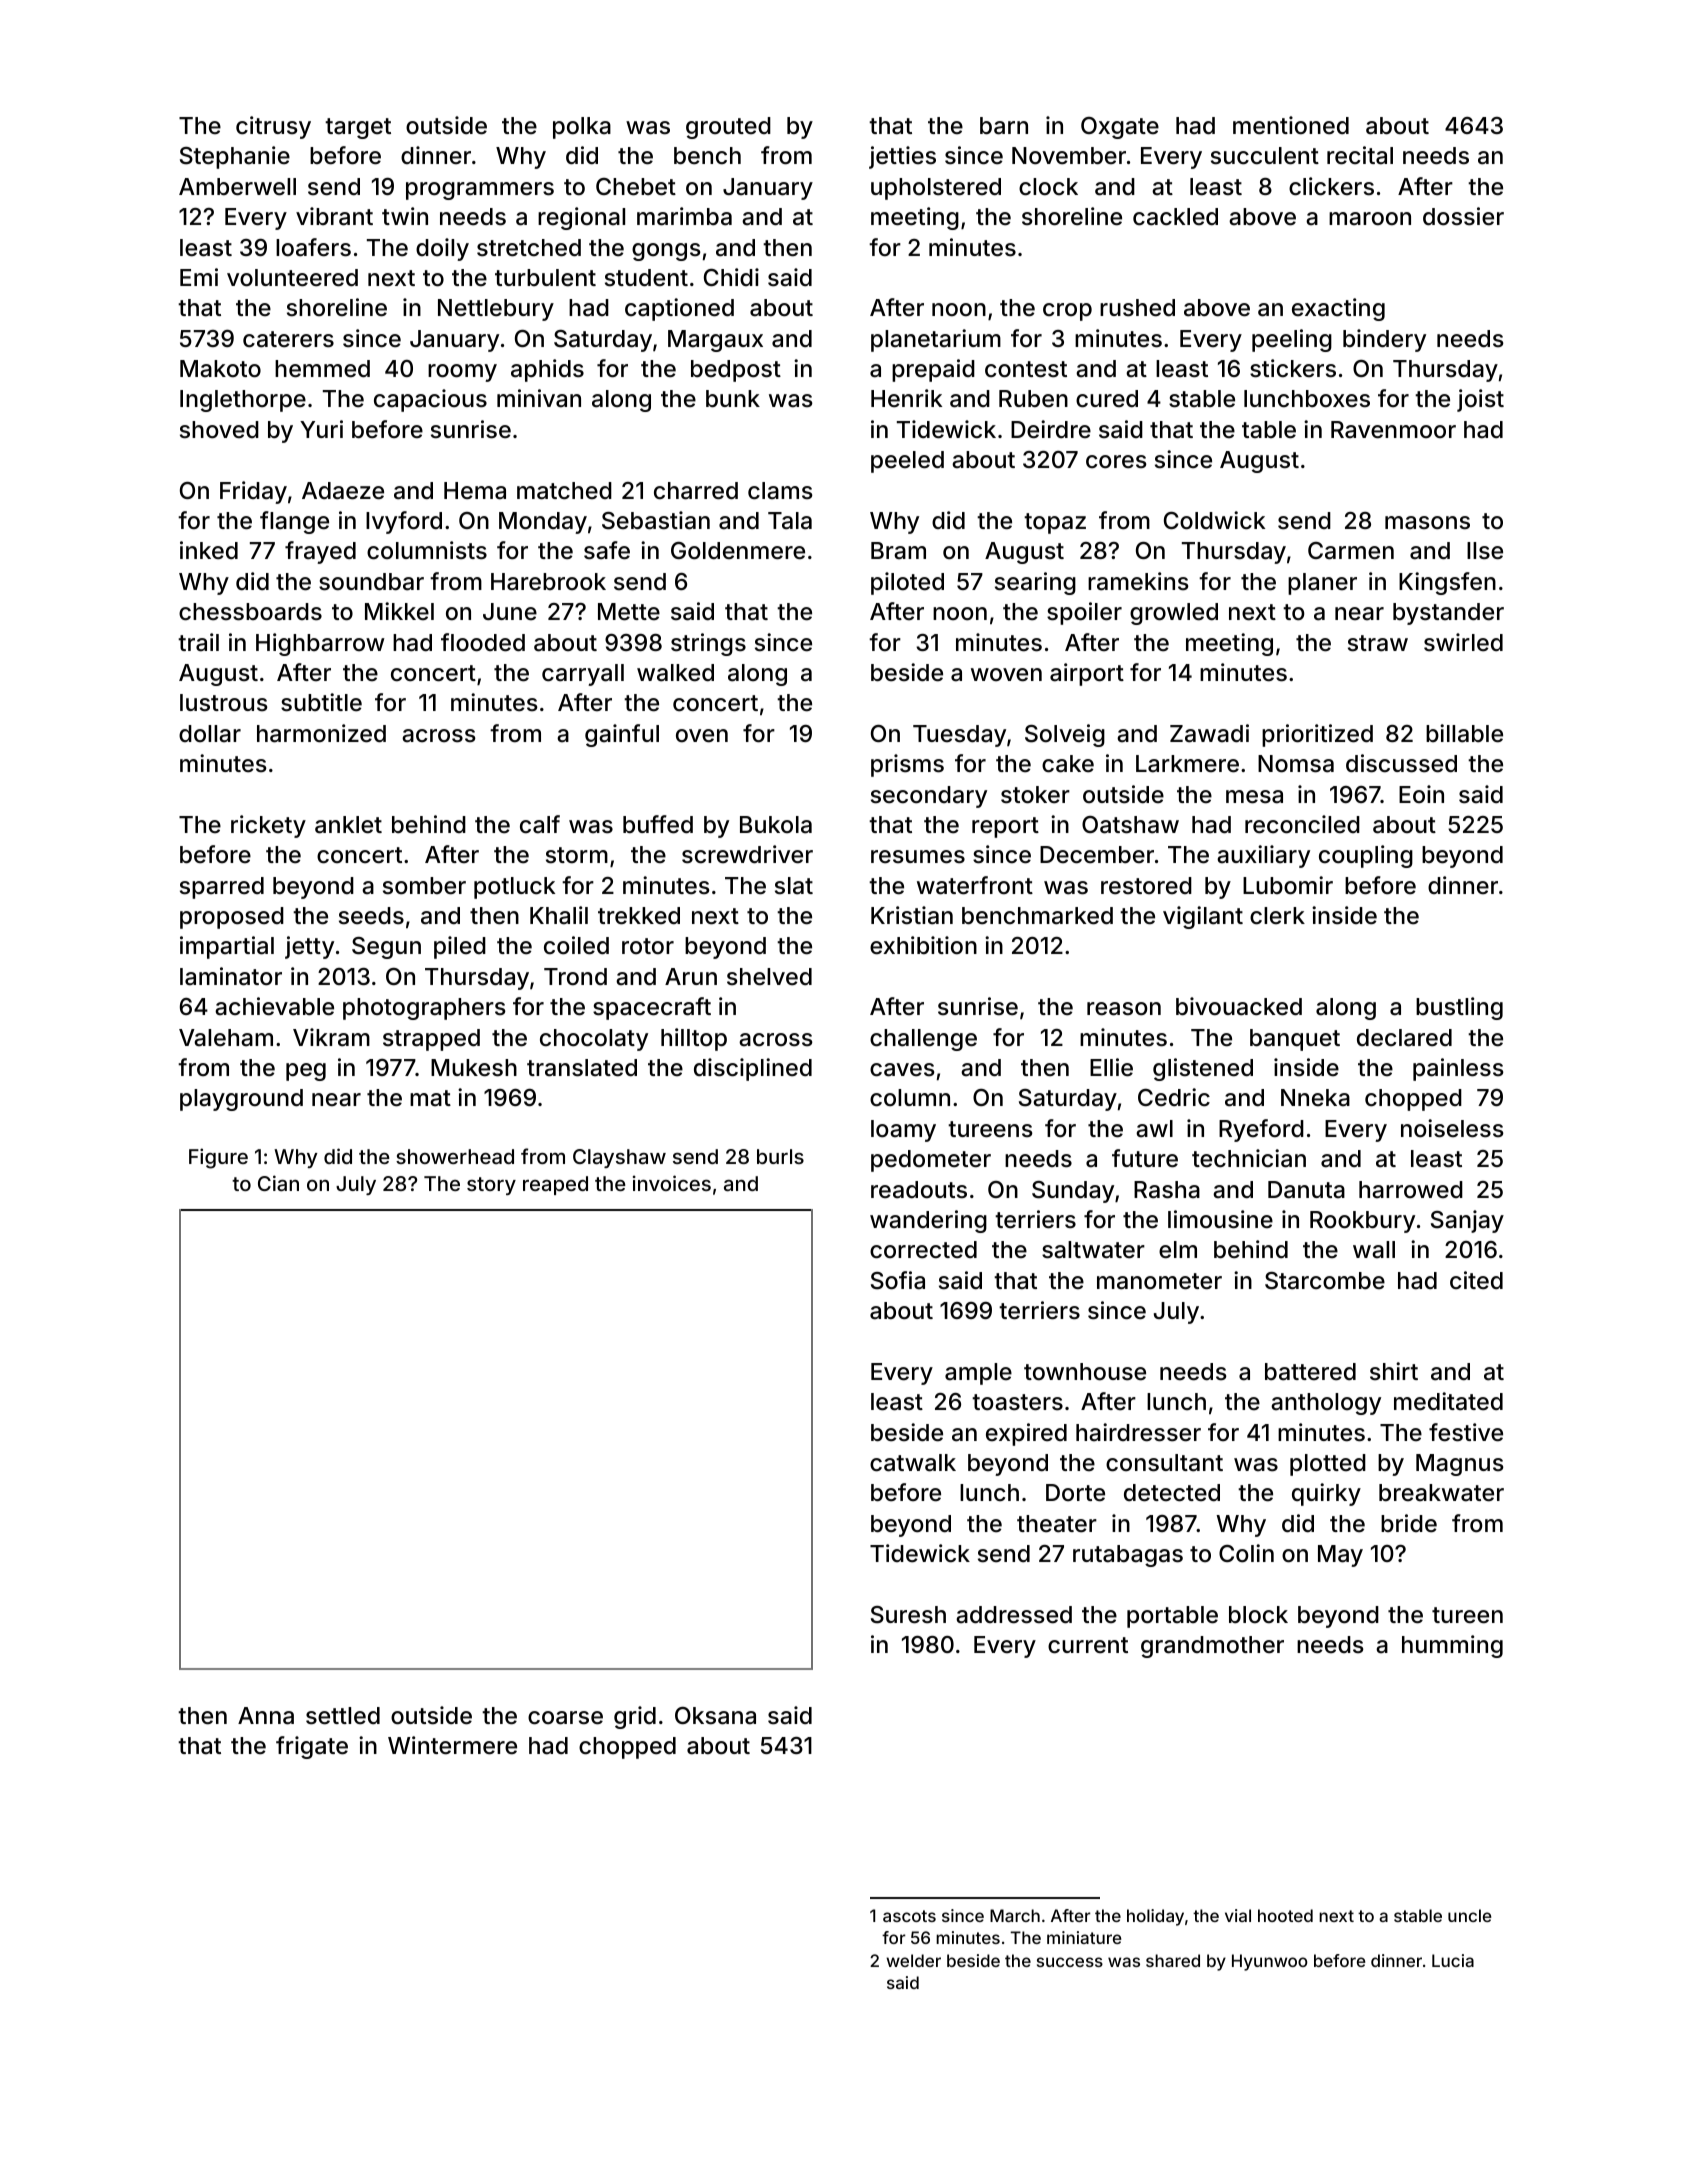 The image size is (1683, 2178). Describe the element at coordinates (913, 1463) in the screenshot. I see `catwalk` at that location.
